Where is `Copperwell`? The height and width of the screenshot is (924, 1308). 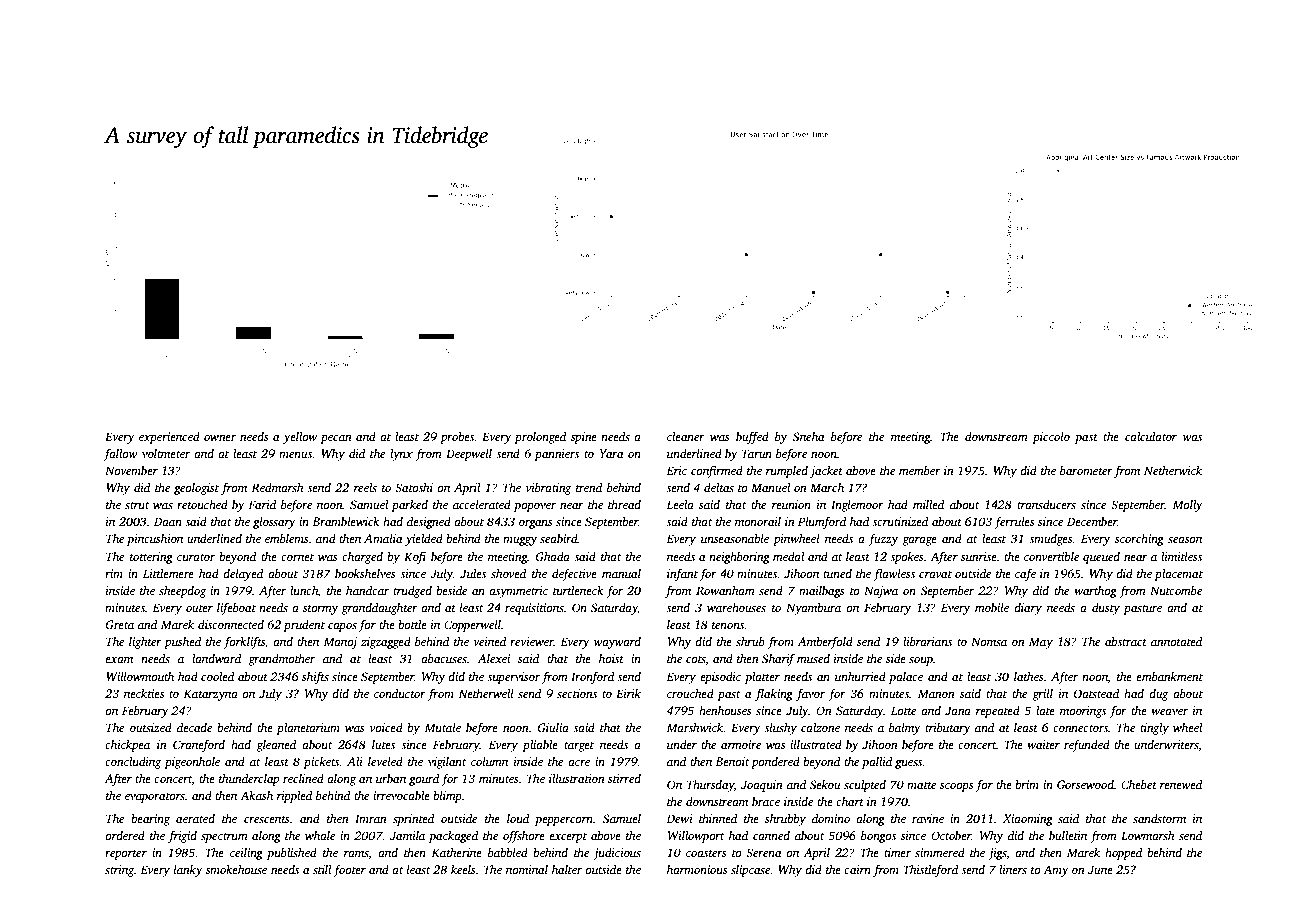 Copperwell is located at coordinates (472, 626).
